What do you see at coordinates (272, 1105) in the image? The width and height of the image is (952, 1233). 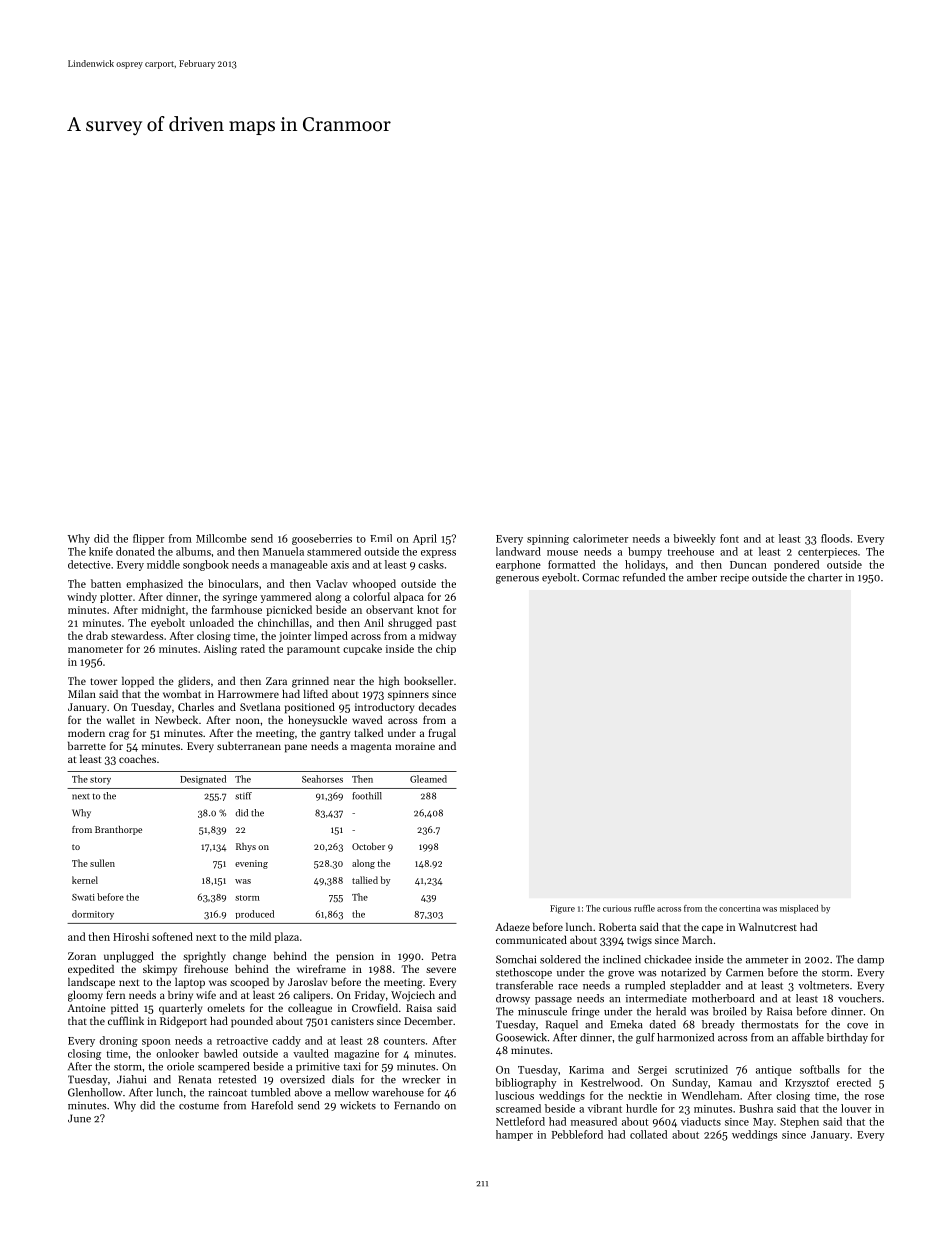 I see `Harefold` at bounding box center [272, 1105].
